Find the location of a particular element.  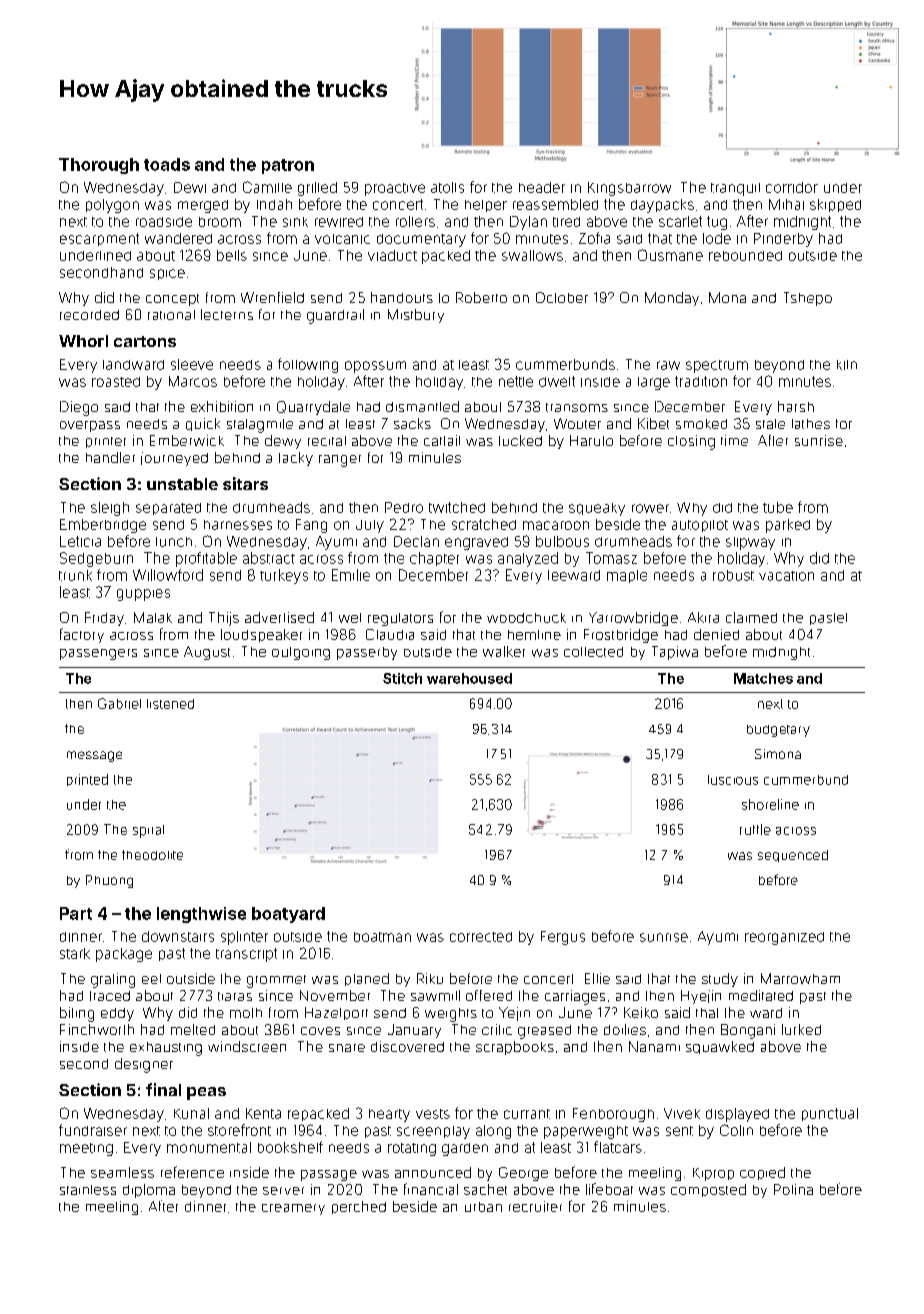

warehoused is located at coordinates (469, 678).
